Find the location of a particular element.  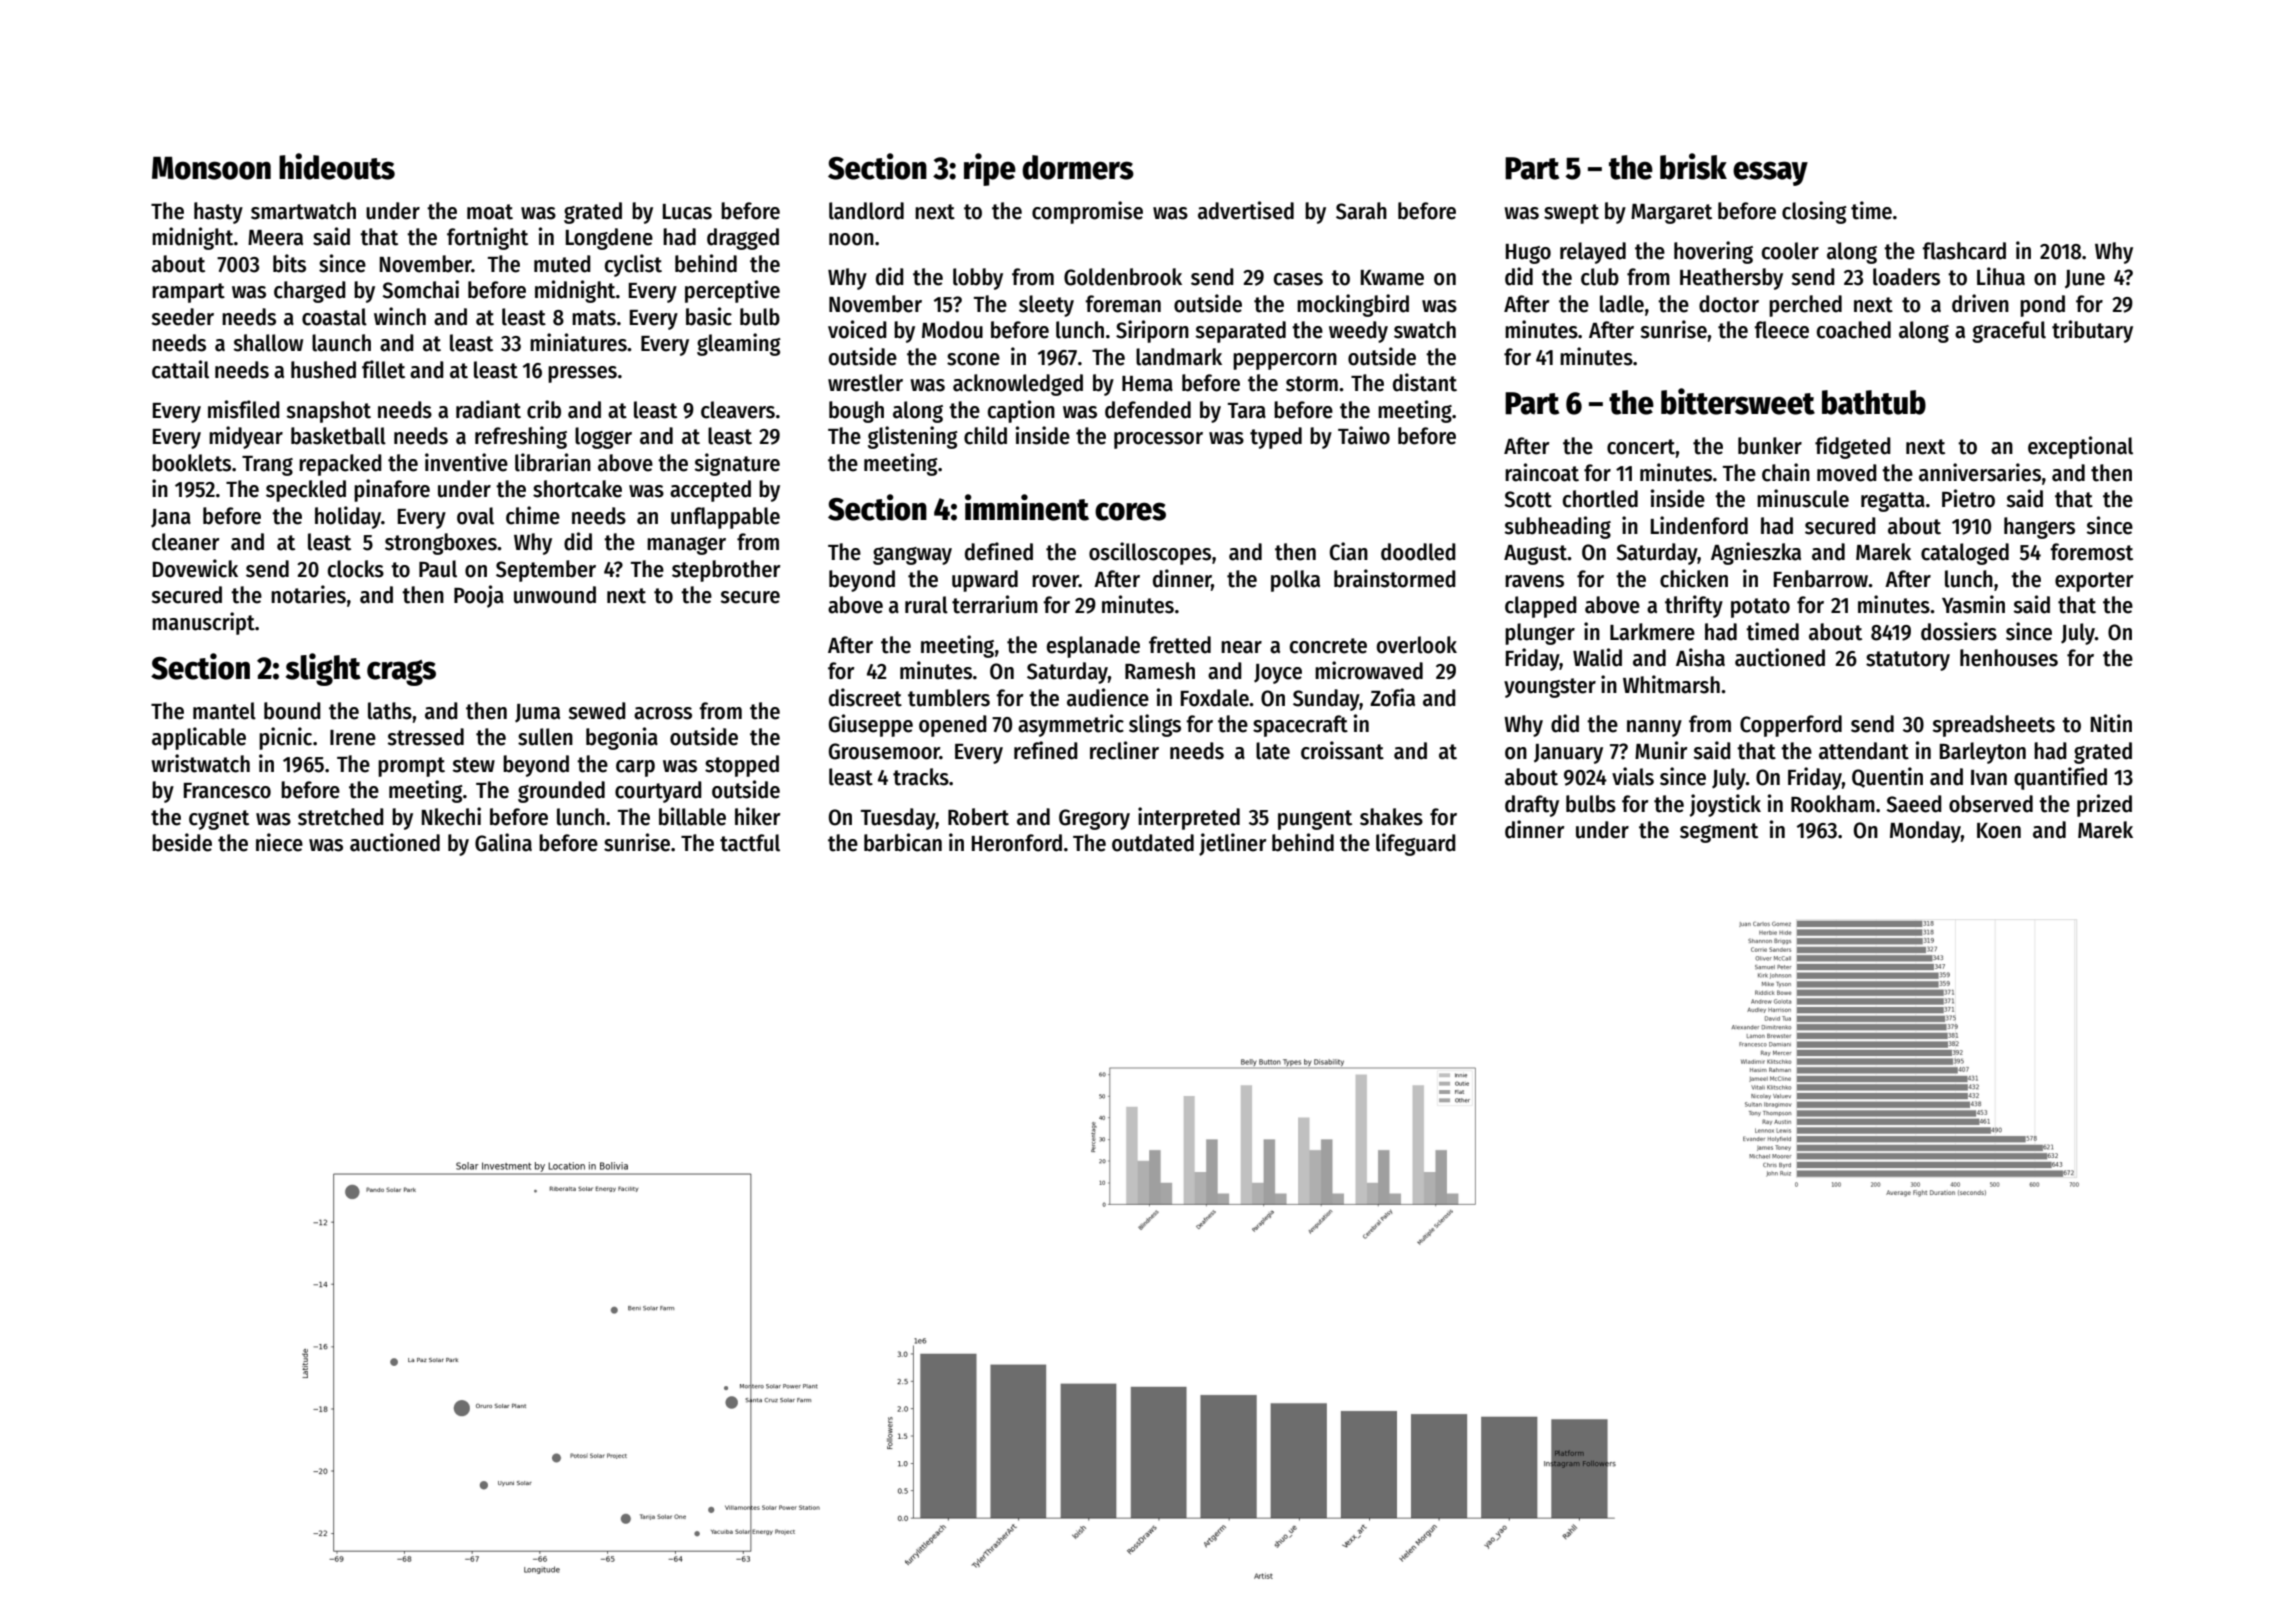

imminent is located at coordinates (1027, 507).
